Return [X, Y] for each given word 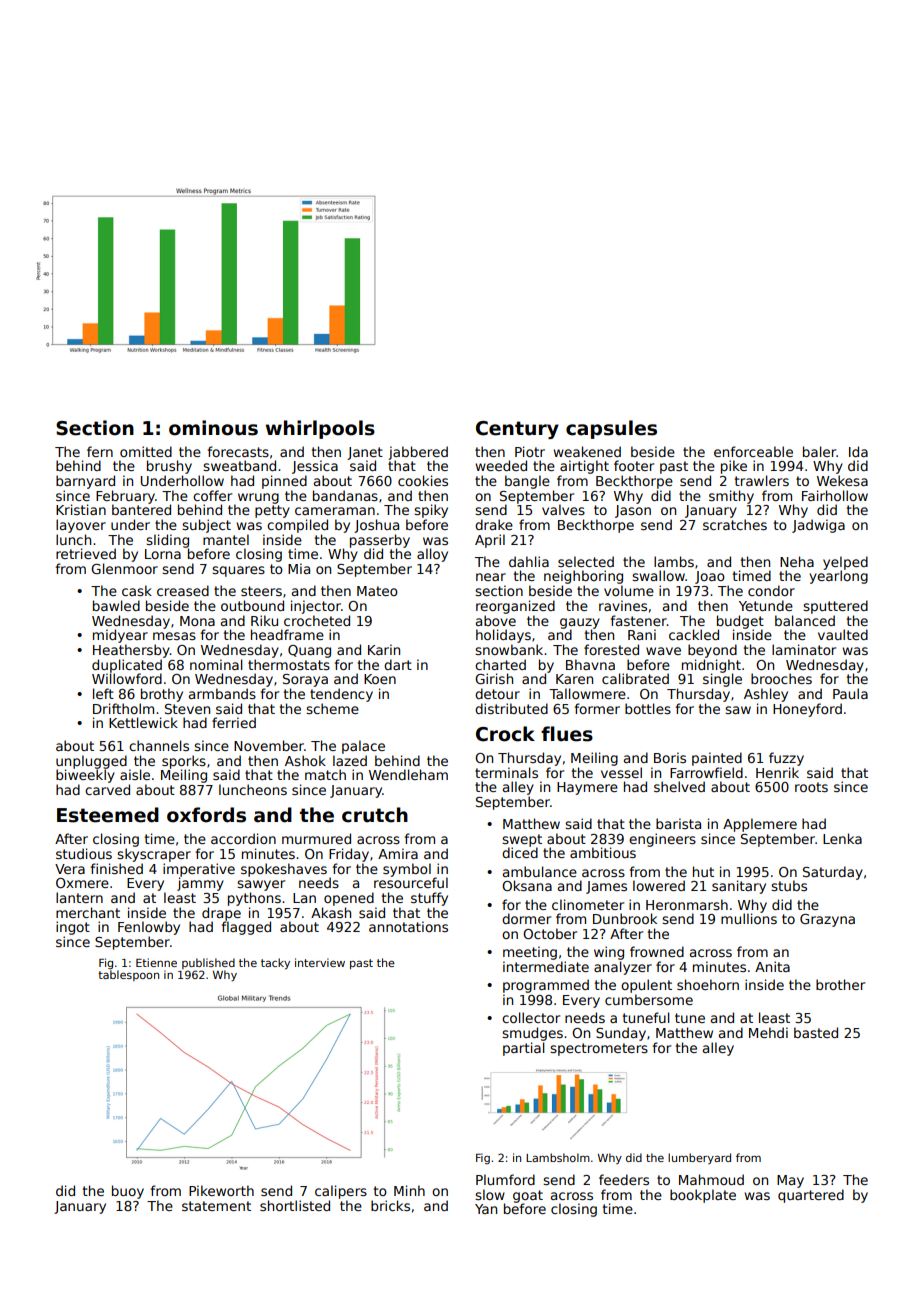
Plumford [505, 1179]
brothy [162, 695]
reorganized [515, 607]
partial [524, 1049]
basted [816, 1032]
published [208, 963]
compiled [297, 526]
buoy [128, 1192]
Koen [380, 679]
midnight [711, 666]
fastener [638, 620]
